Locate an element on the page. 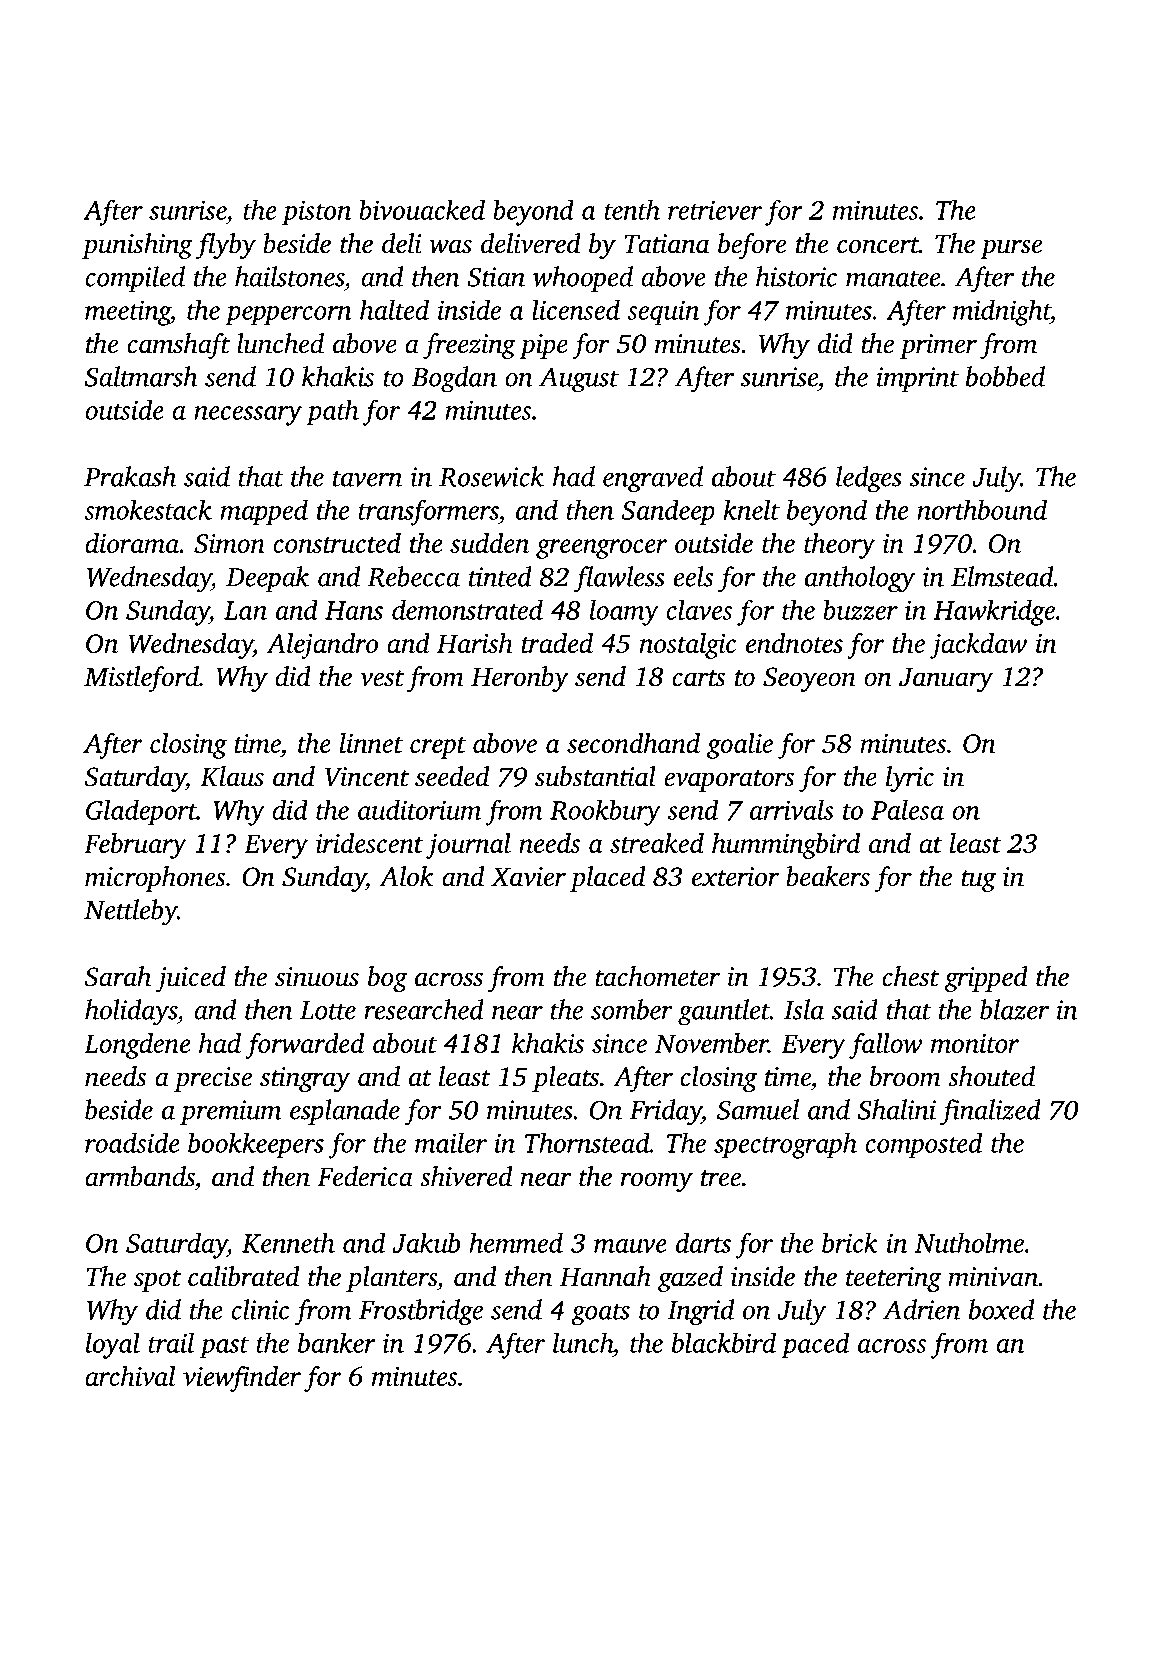 The width and height of the image is (1165, 1654). piston is located at coordinates (316, 213).
